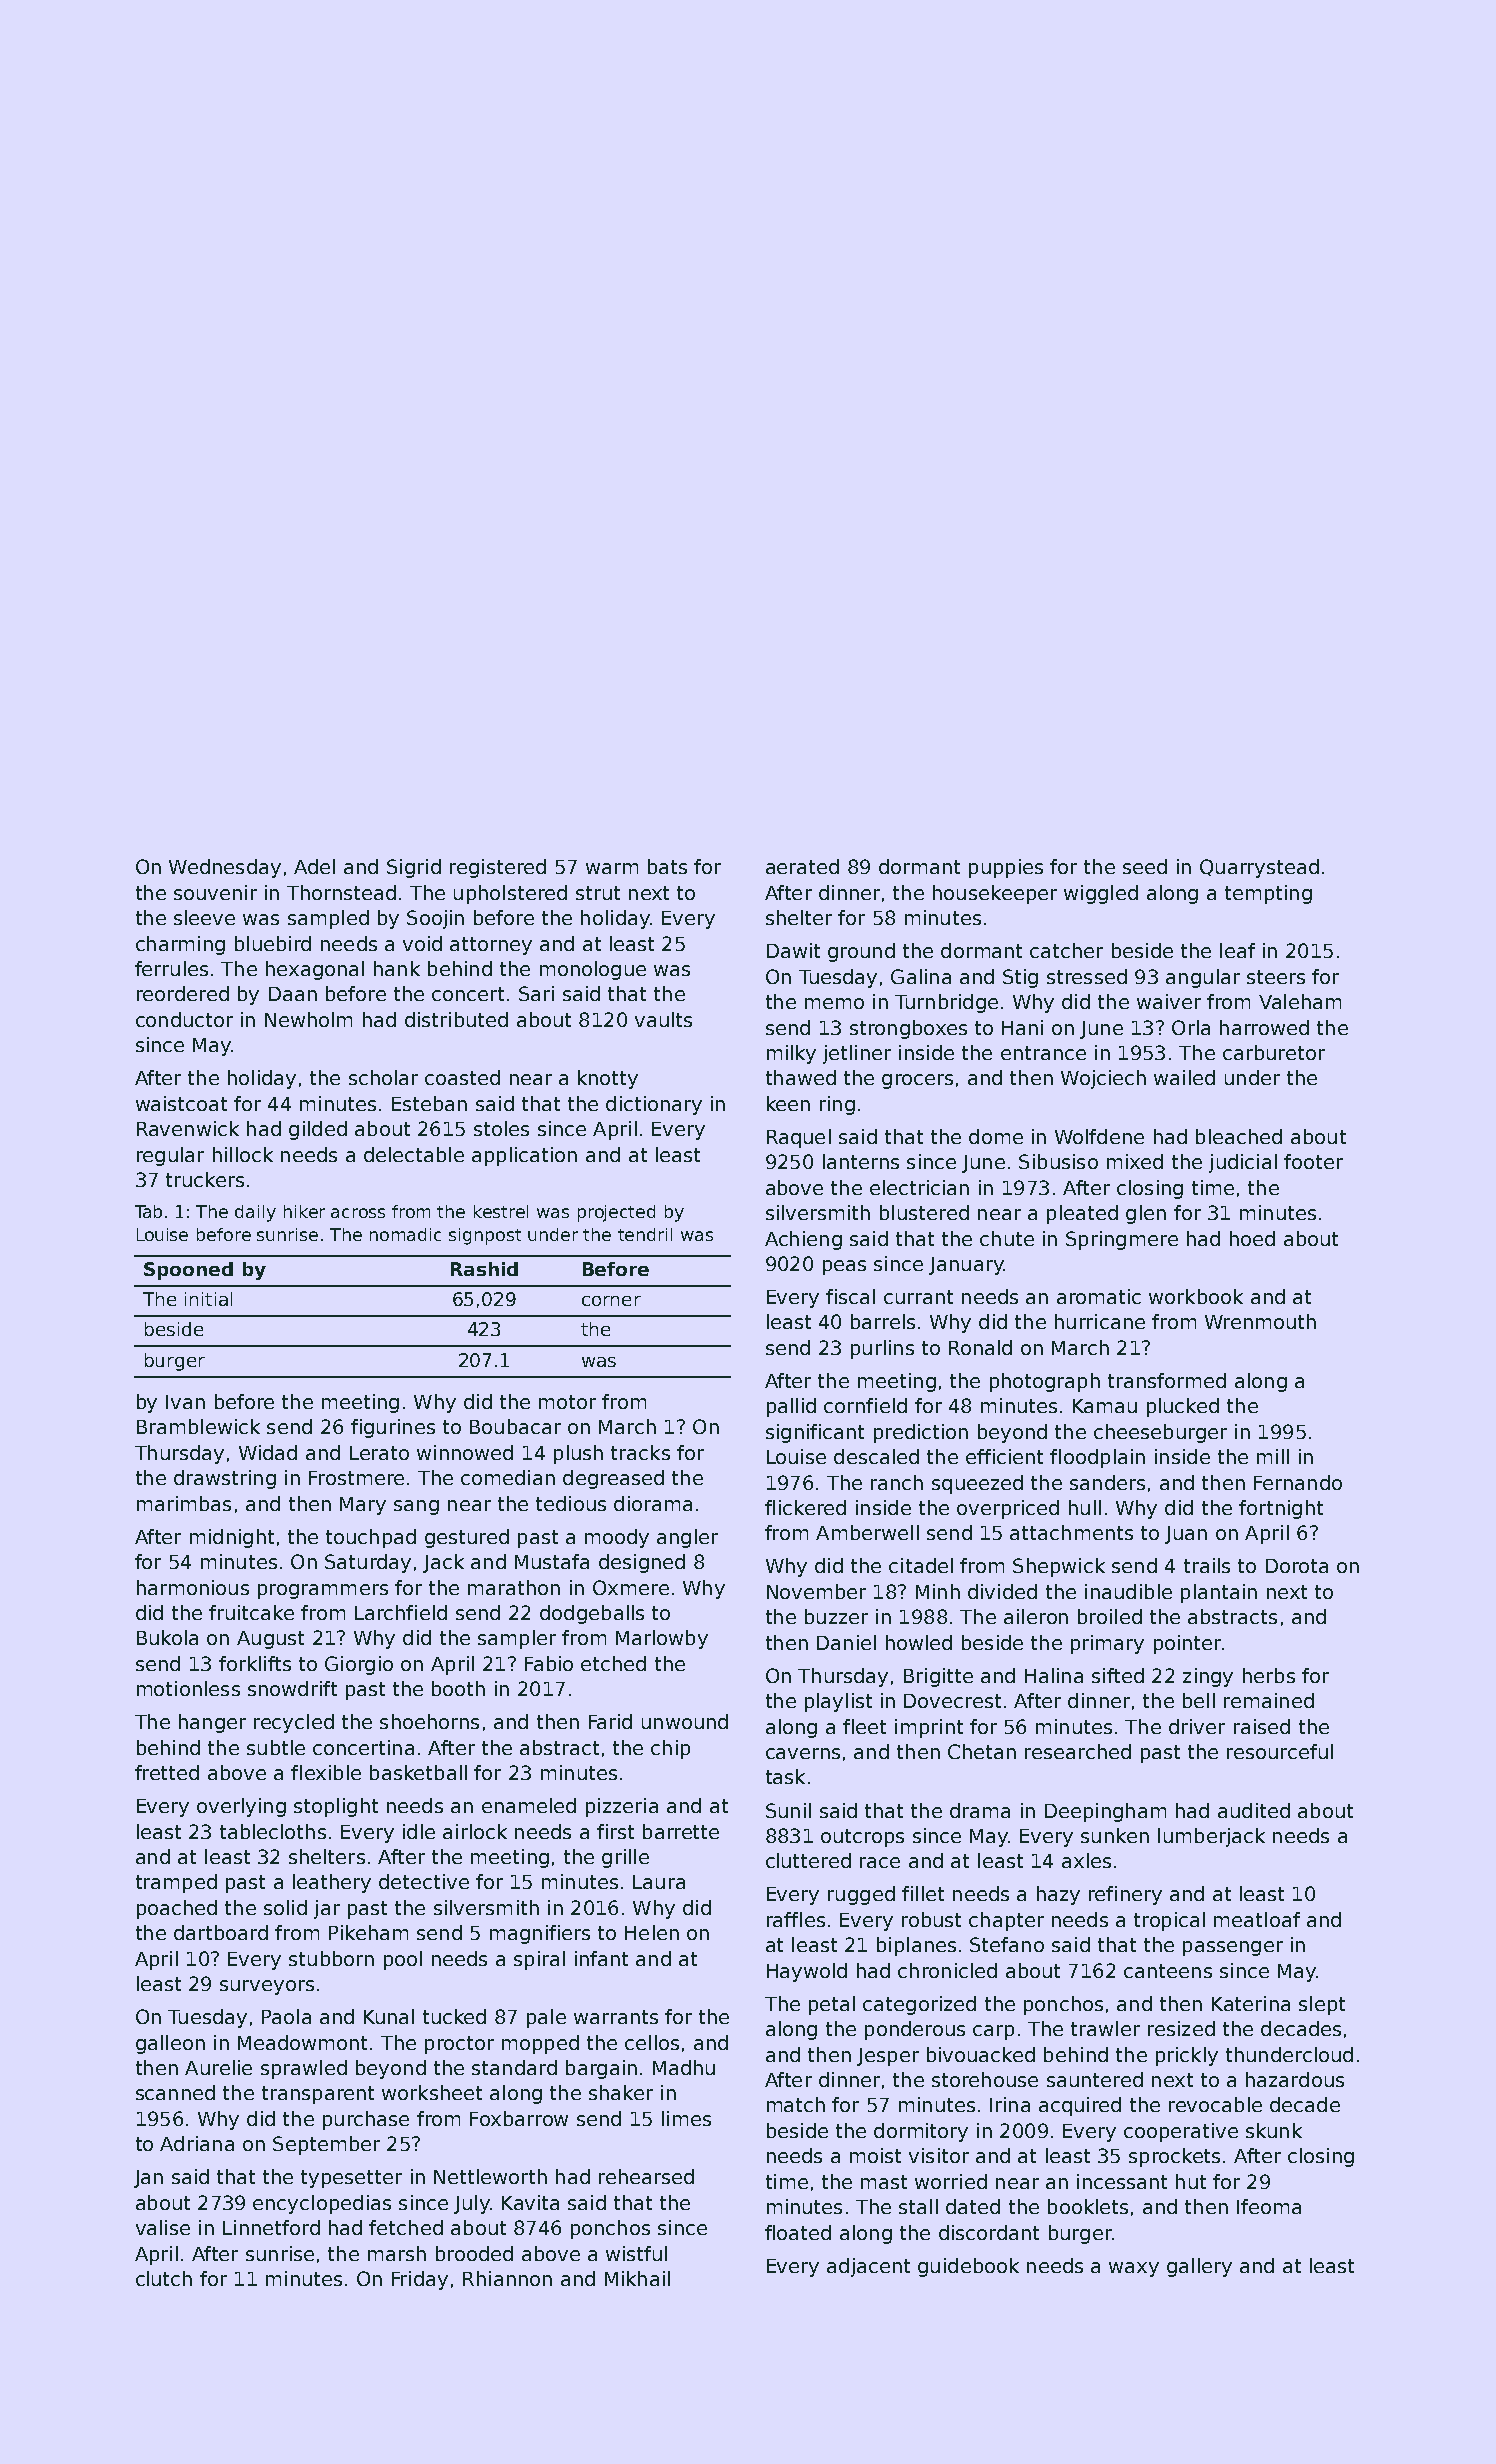 This page has height=2464, width=1496. Describe the element at coordinates (507, 2278) in the page. I see `Rhiannon` at that location.
